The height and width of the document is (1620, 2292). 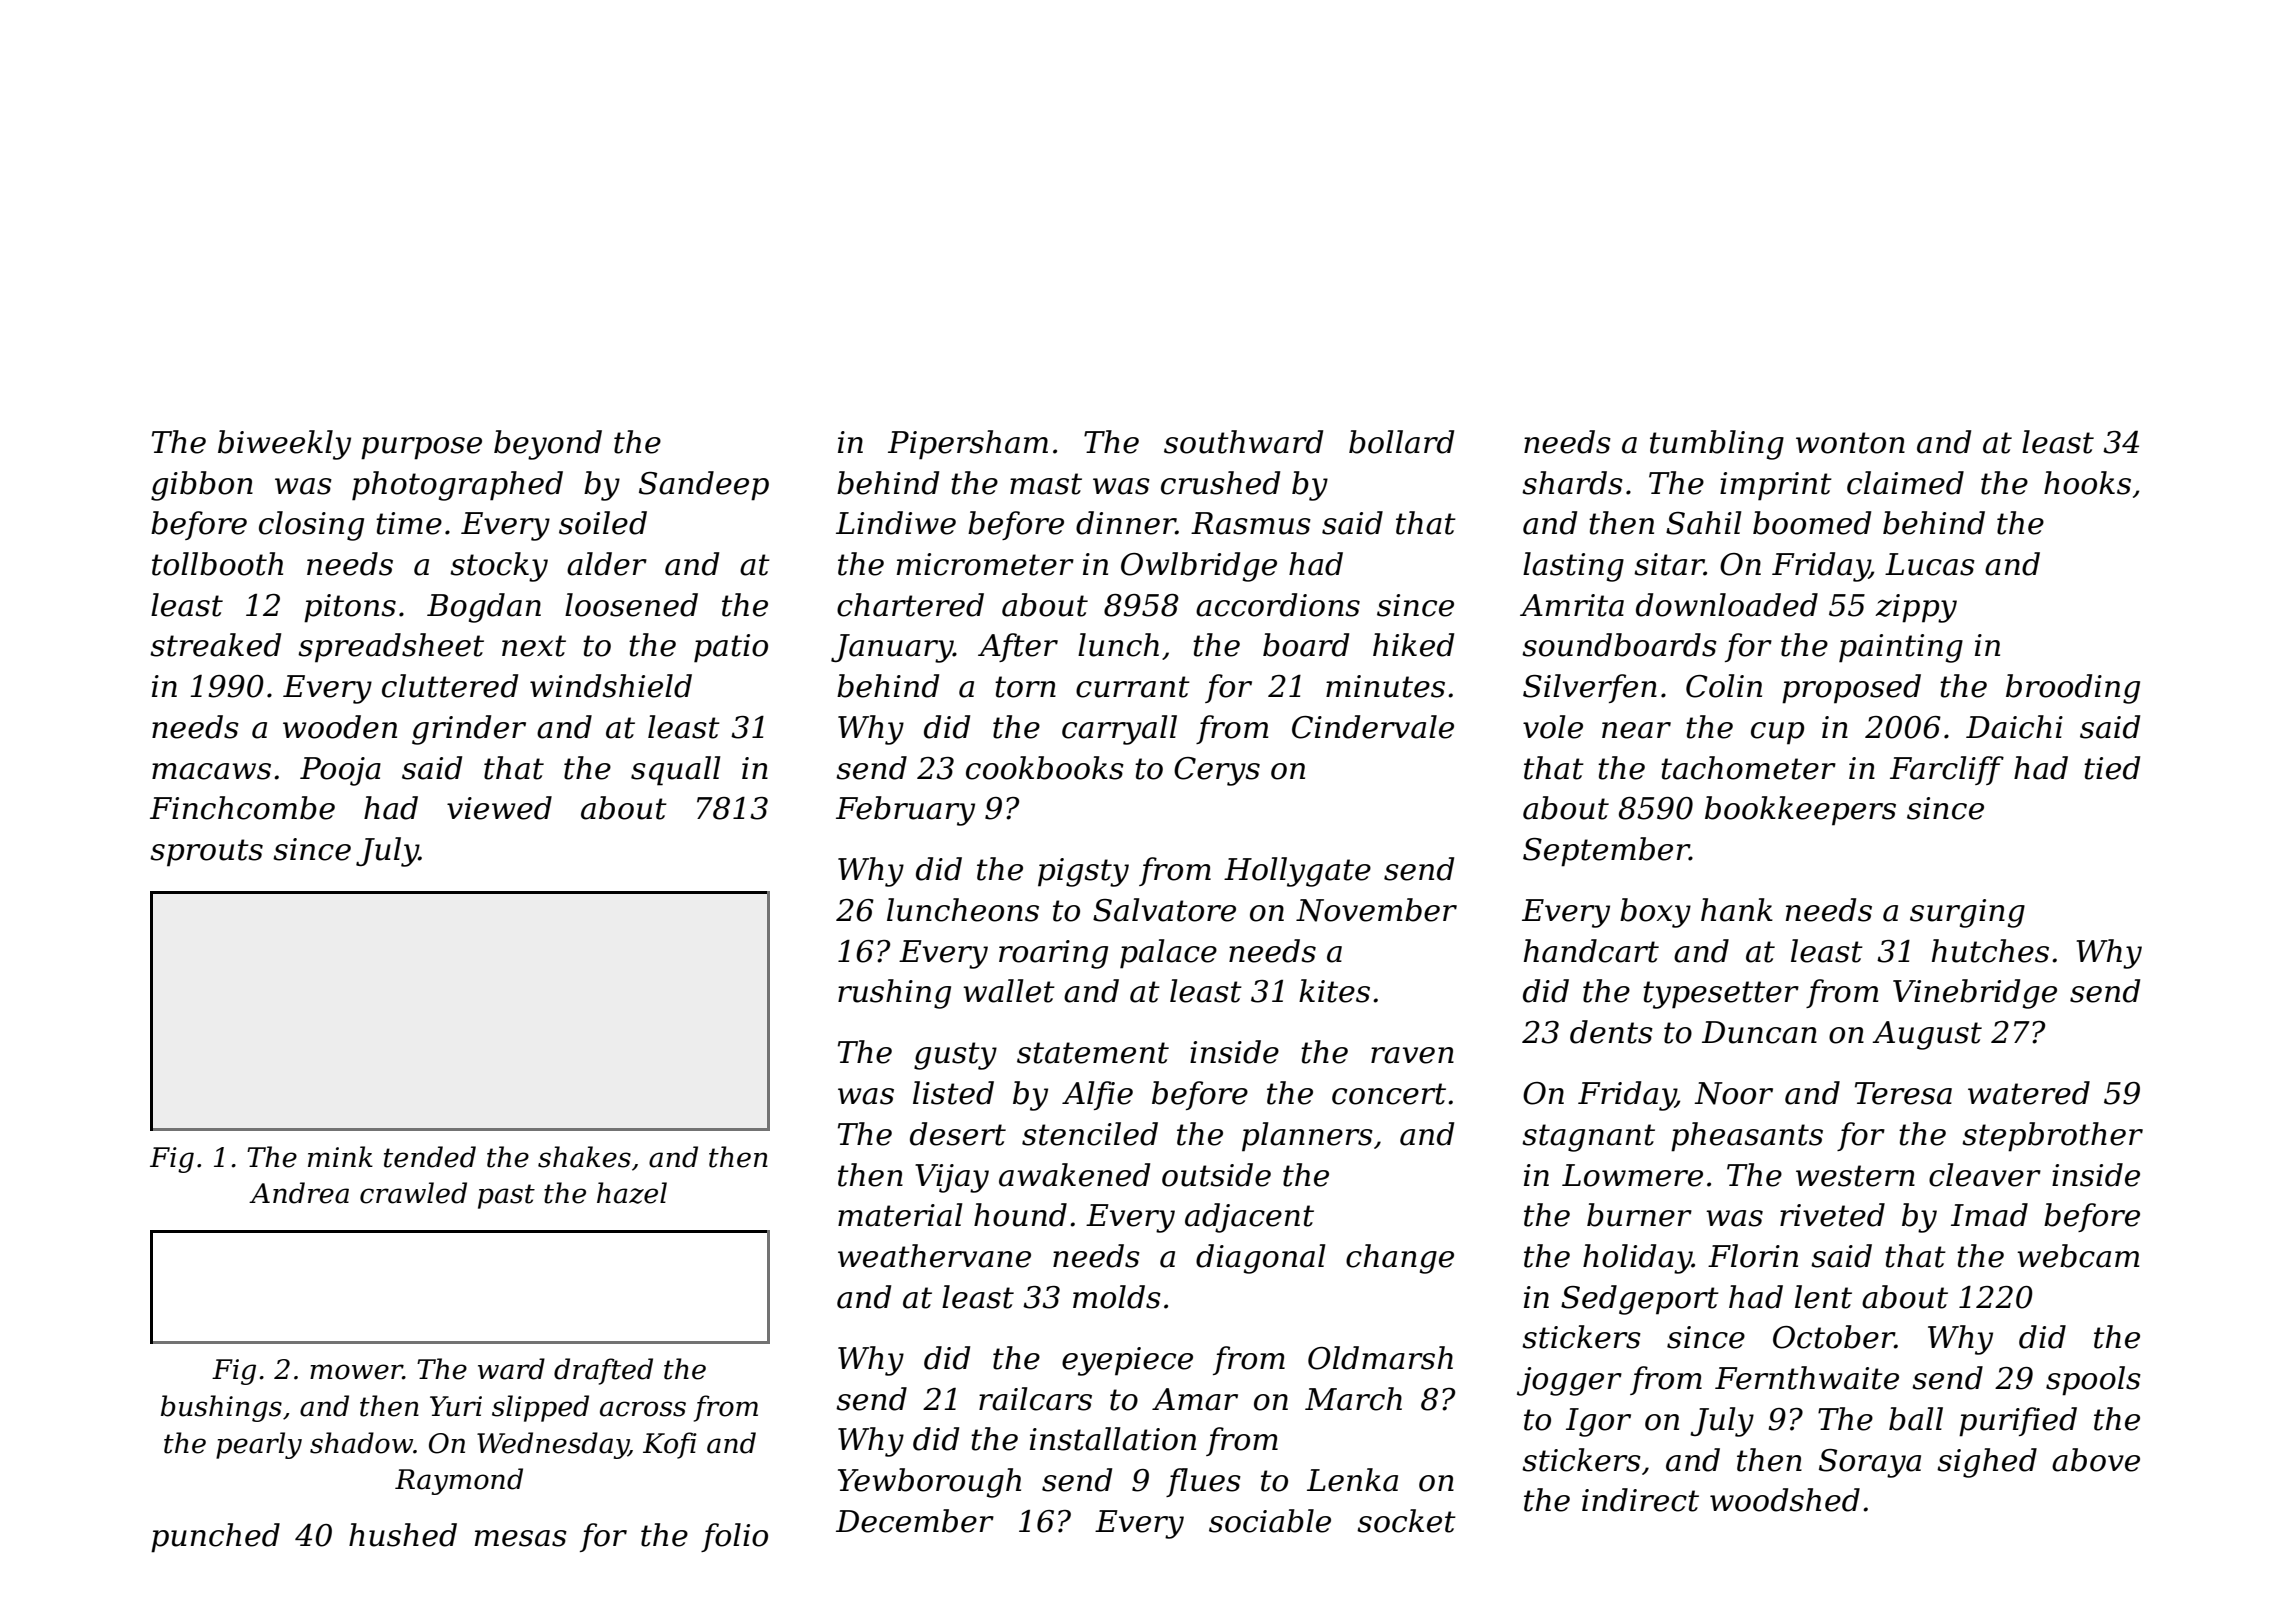 I want to click on sprouts, so click(x=206, y=853).
